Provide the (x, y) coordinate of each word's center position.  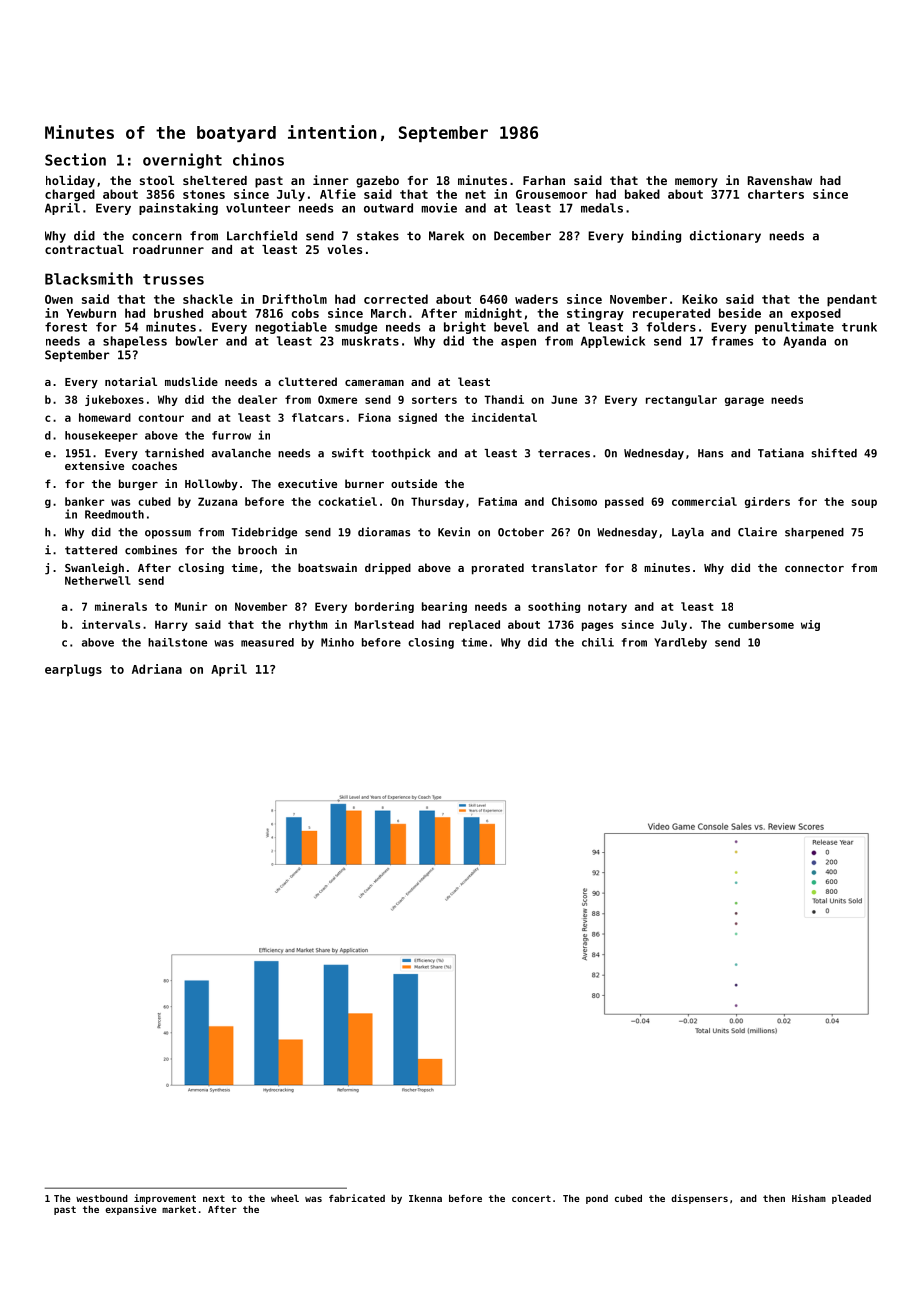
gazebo (377, 182)
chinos (258, 159)
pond (597, 1199)
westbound (102, 1198)
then (774, 1198)
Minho (337, 642)
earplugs (73, 670)
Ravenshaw (780, 180)
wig (810, 625)
